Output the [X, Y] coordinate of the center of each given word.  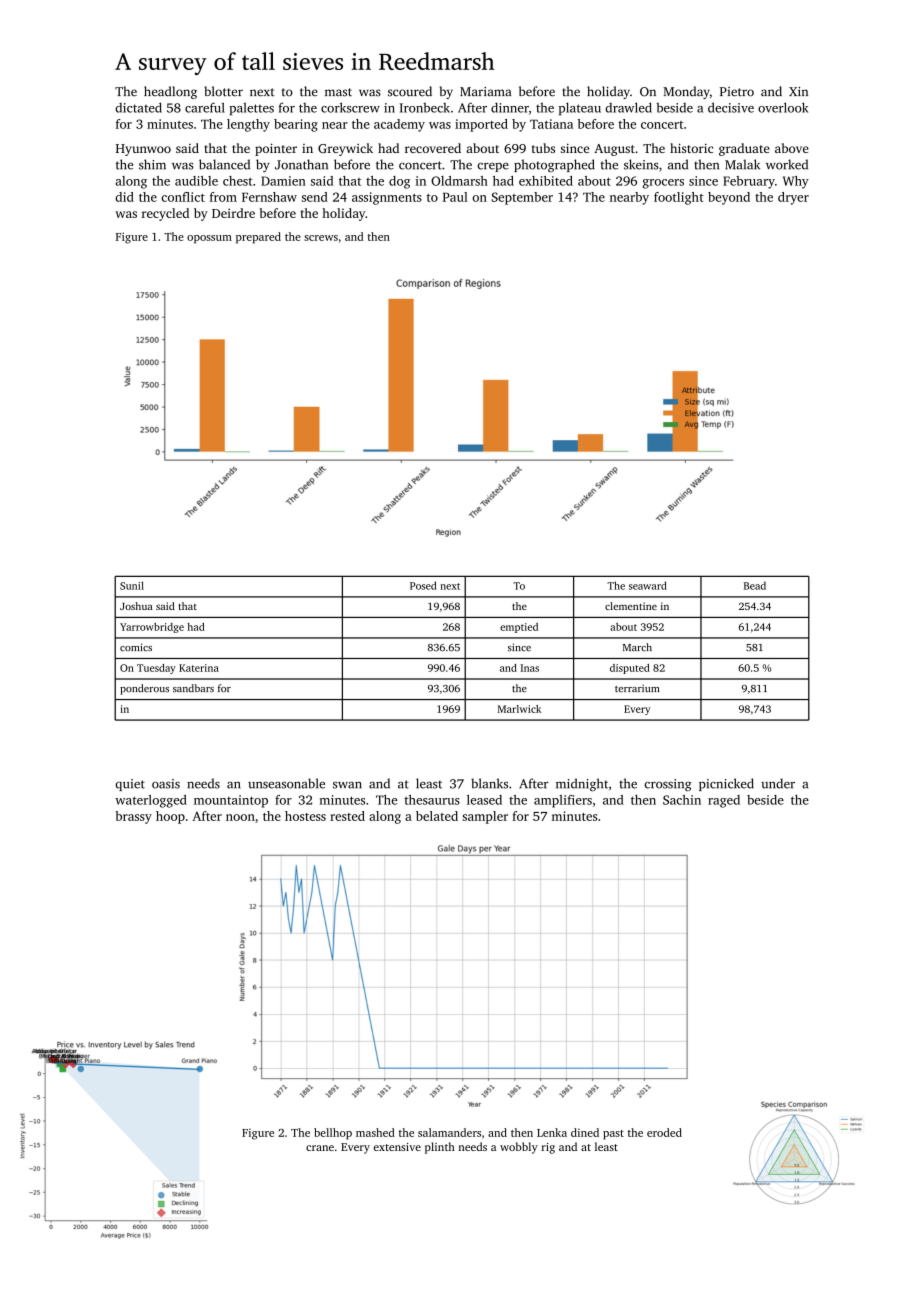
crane [320, 1148]
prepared [258, 238]
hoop [170, 817]
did [124, 197]
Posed [423, 585]
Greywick [345, 149]
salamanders [449, 1132]
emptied [519, 628]
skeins [641, 164]
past [613, 1135]
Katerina [199, 668]
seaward [648, 585]
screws [321, 238]
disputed [630, 669]
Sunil [132, 585]
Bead [755, 586]
